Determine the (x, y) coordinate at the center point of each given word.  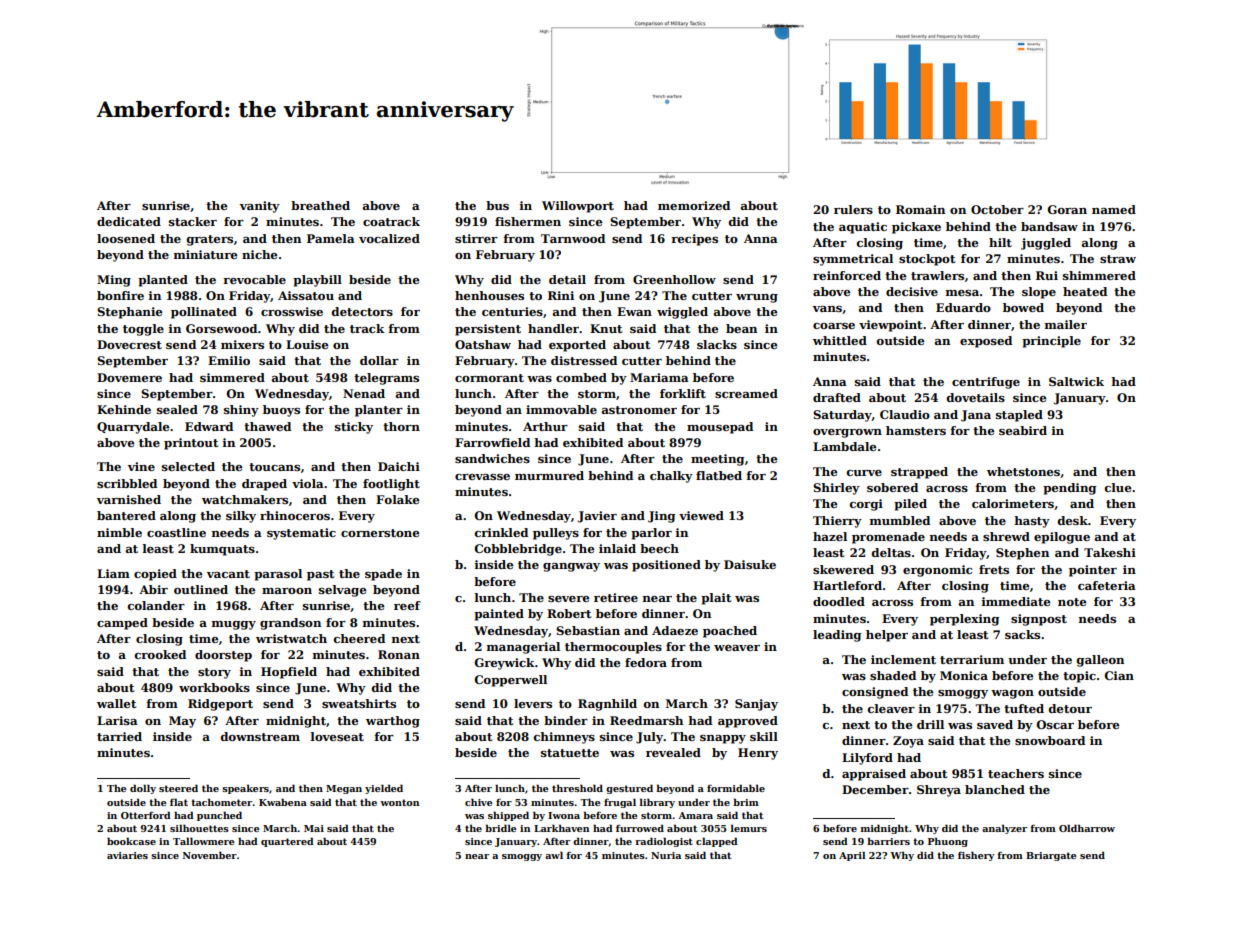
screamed (746, 393)
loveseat (337, 736)
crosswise (292, 311)
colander (156, 605)
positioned (666, 566)
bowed (1023, 307)
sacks (1022, 634)
